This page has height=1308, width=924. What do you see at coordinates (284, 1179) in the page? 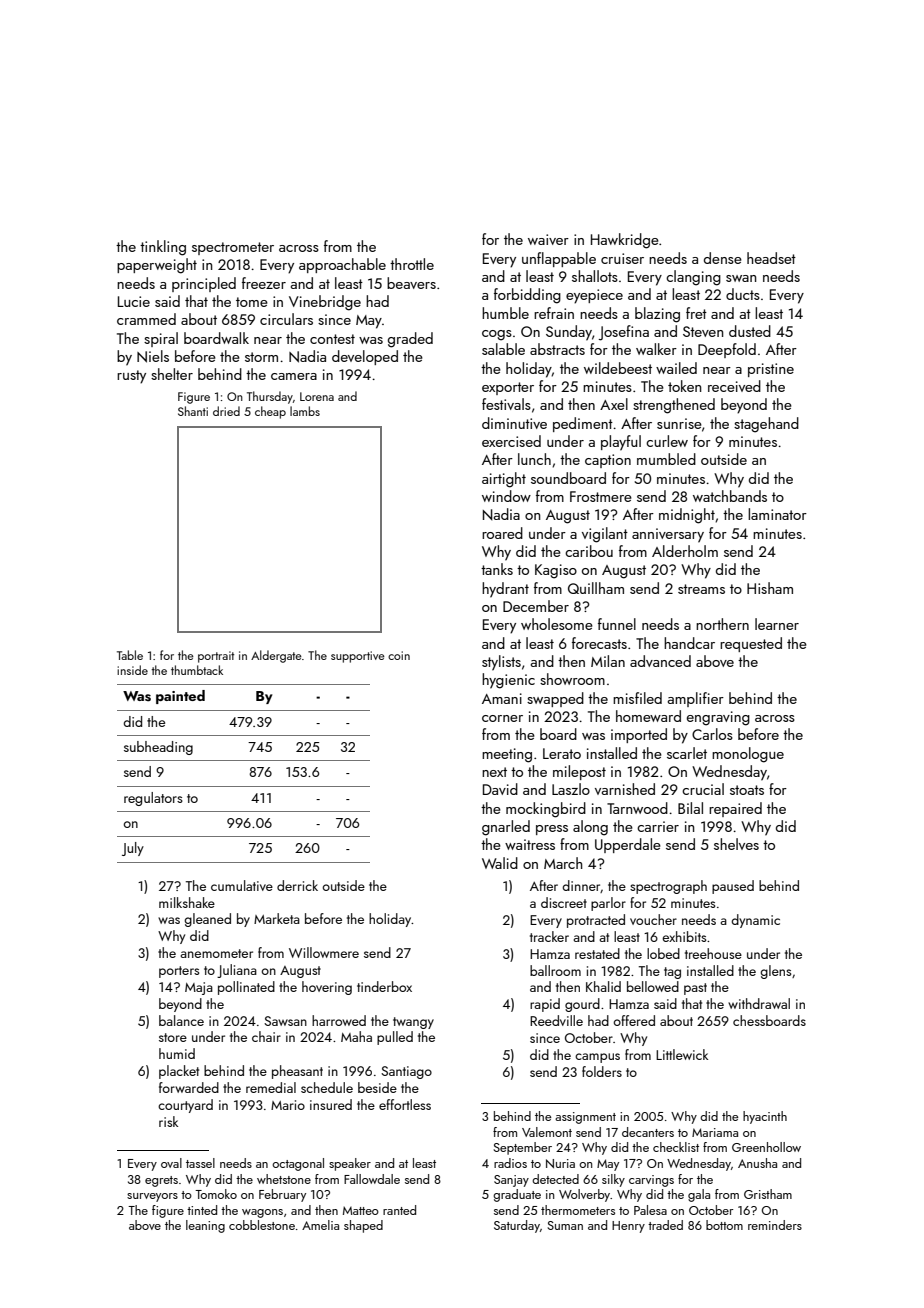
I see `whetstone` at bounding box center [284, 1179].
